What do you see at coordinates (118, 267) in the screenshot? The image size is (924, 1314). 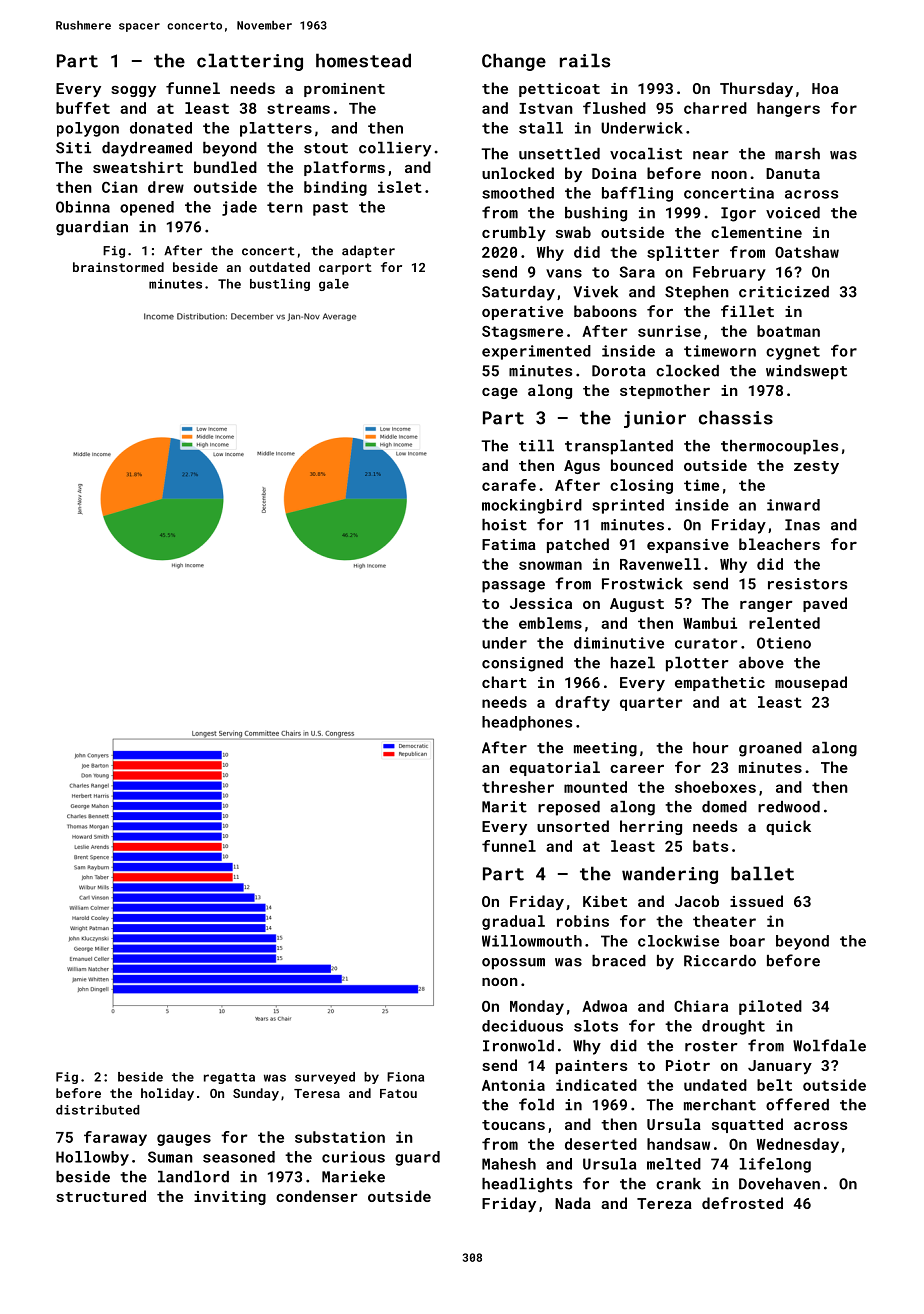 I see `brainstormed` at bounding box center [118, 267].
